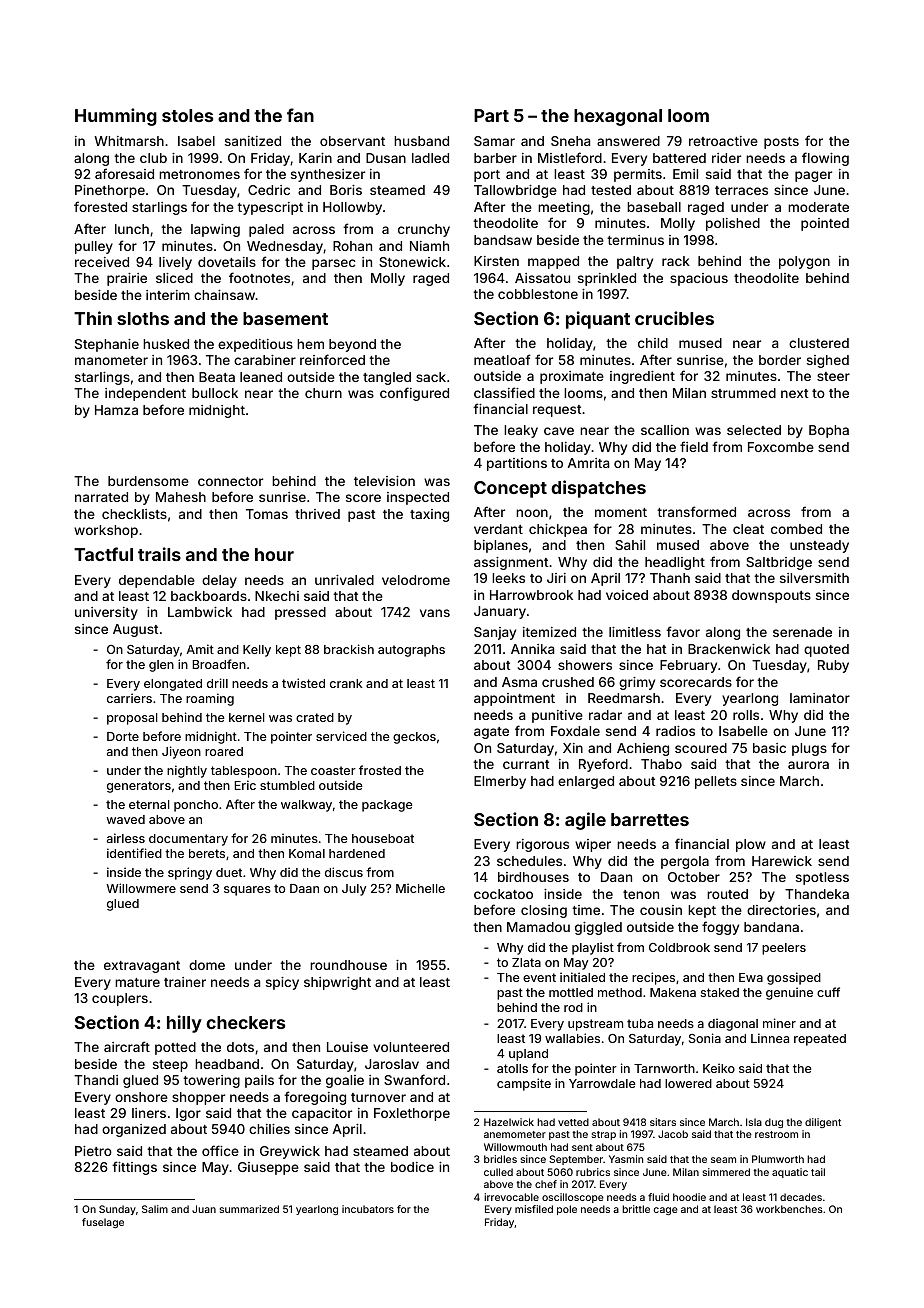  I want to click on request, so click(557, 411).
